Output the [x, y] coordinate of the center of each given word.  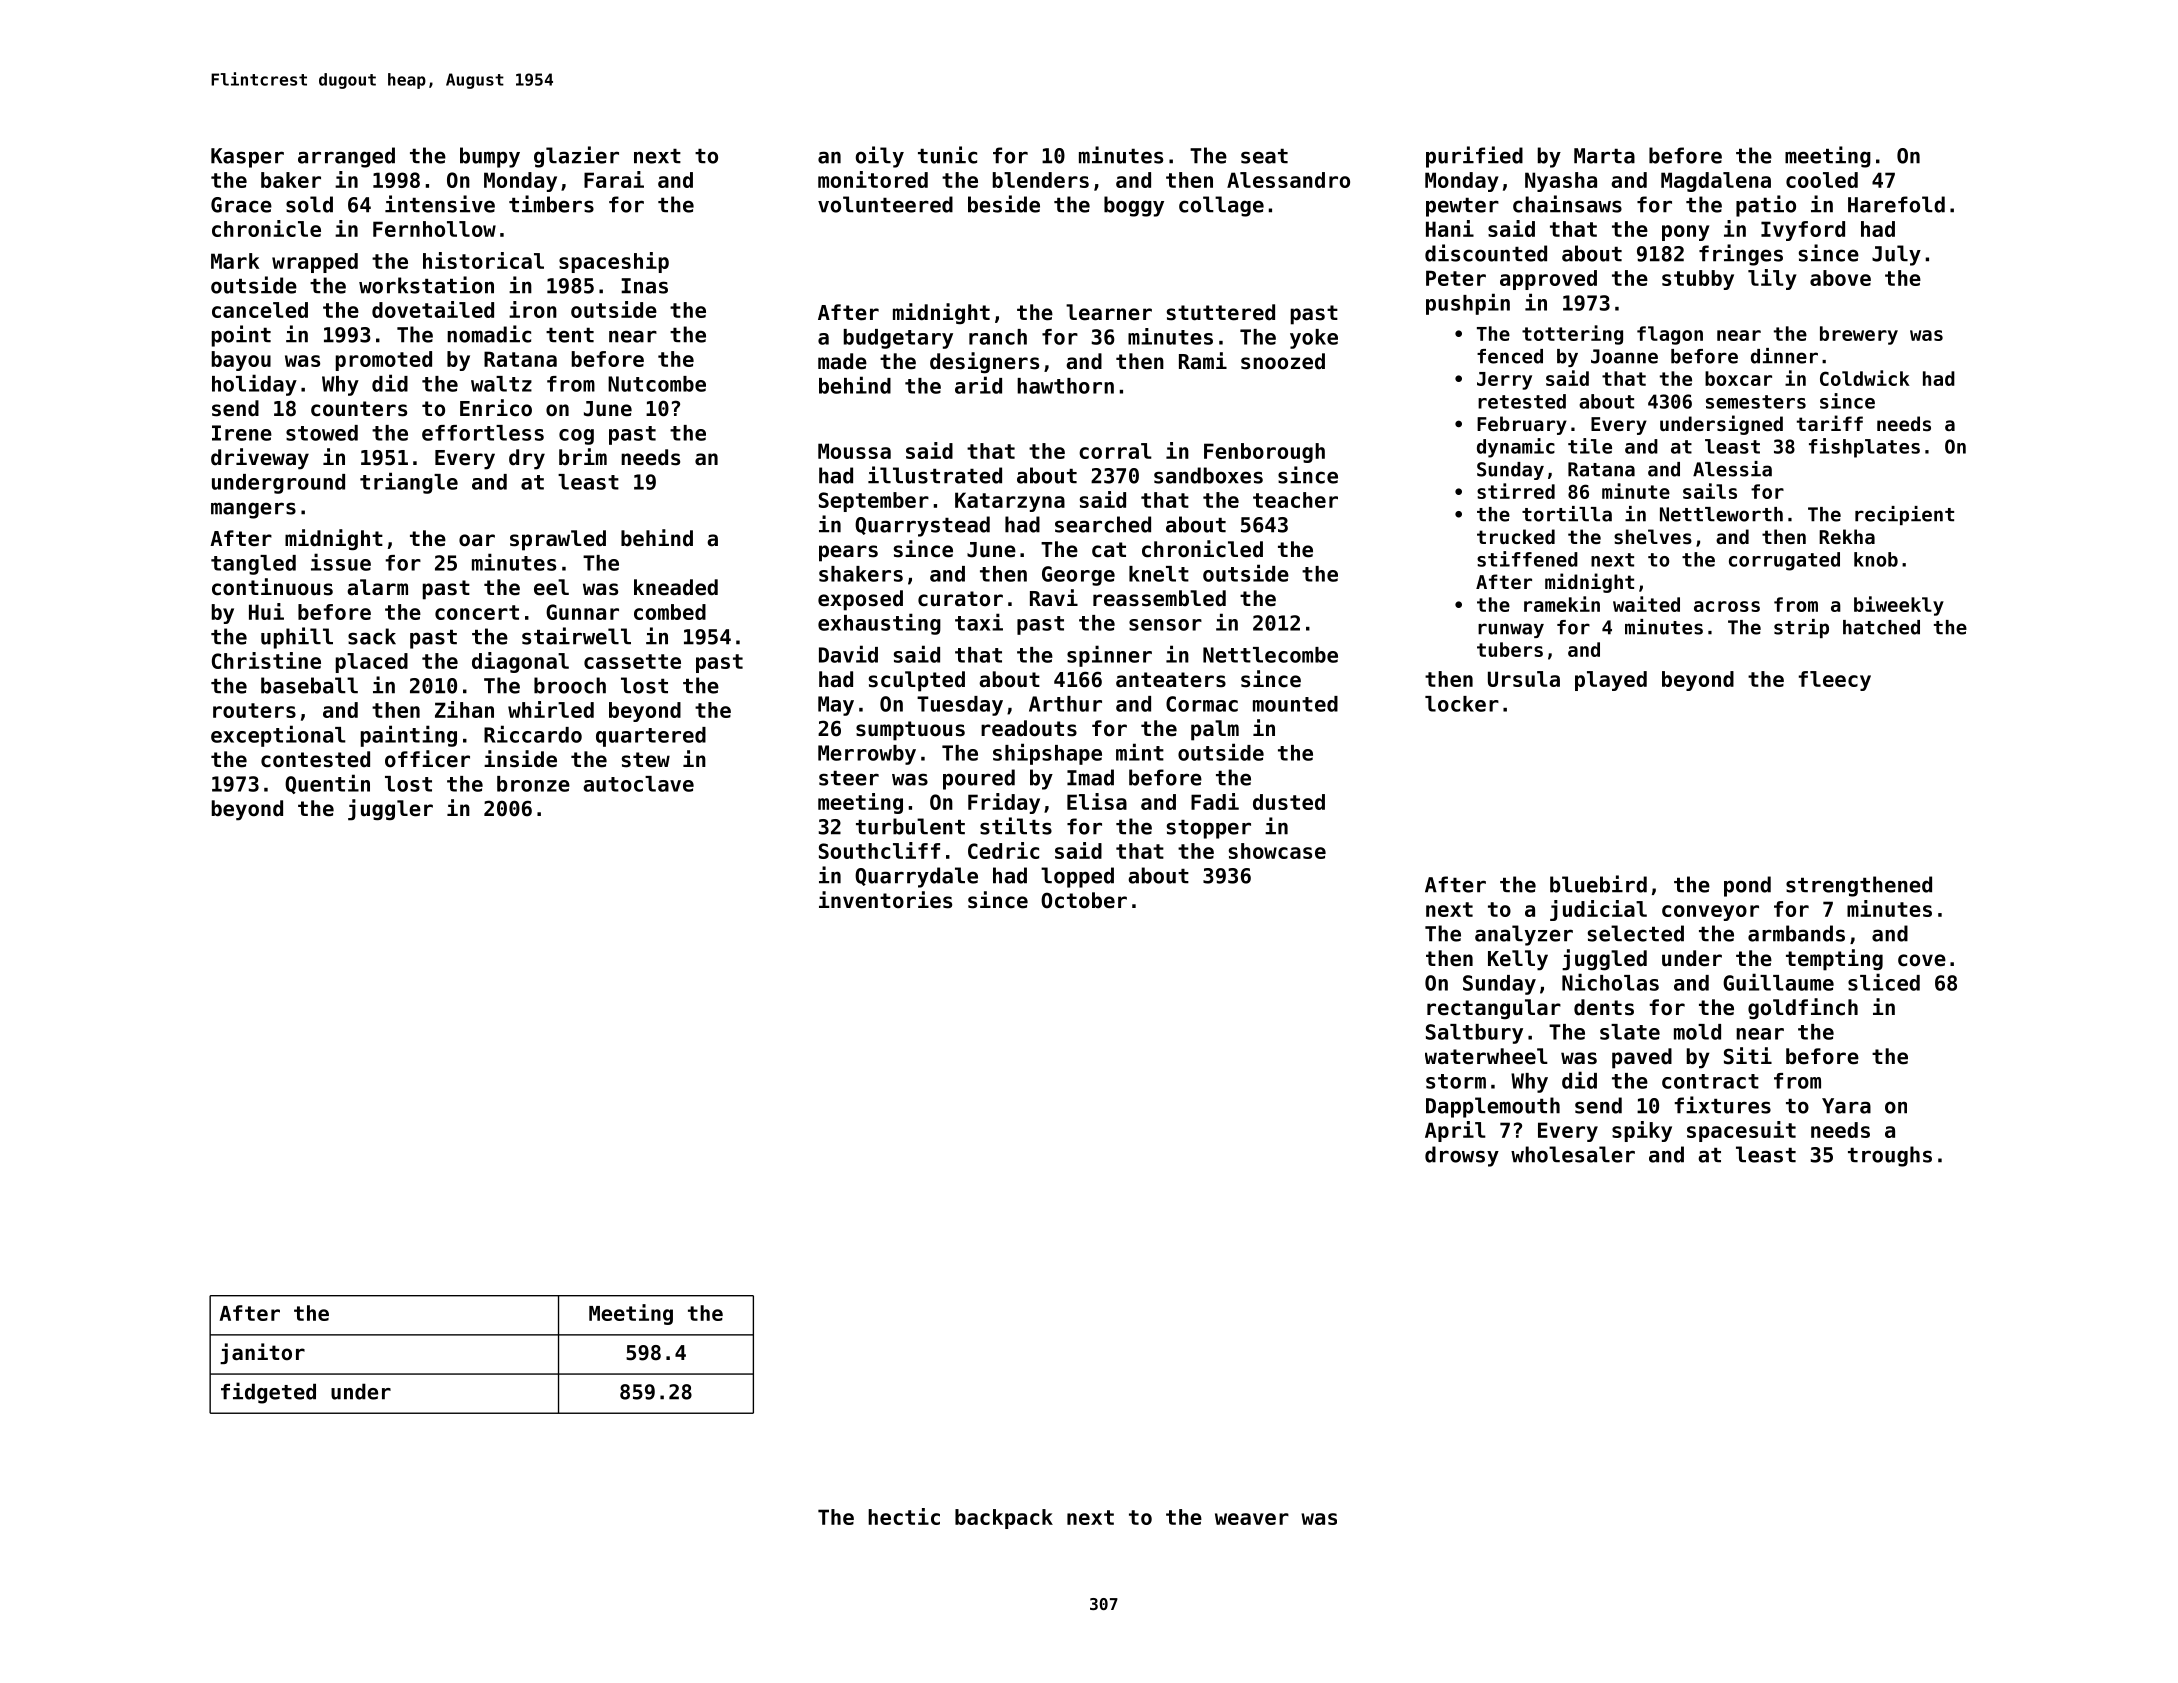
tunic [947, 155]
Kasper [247, 158]
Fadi [1215, 801]
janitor [262, 1353]
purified [1474, 157]
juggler [390, 810]
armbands [1796, 933]
